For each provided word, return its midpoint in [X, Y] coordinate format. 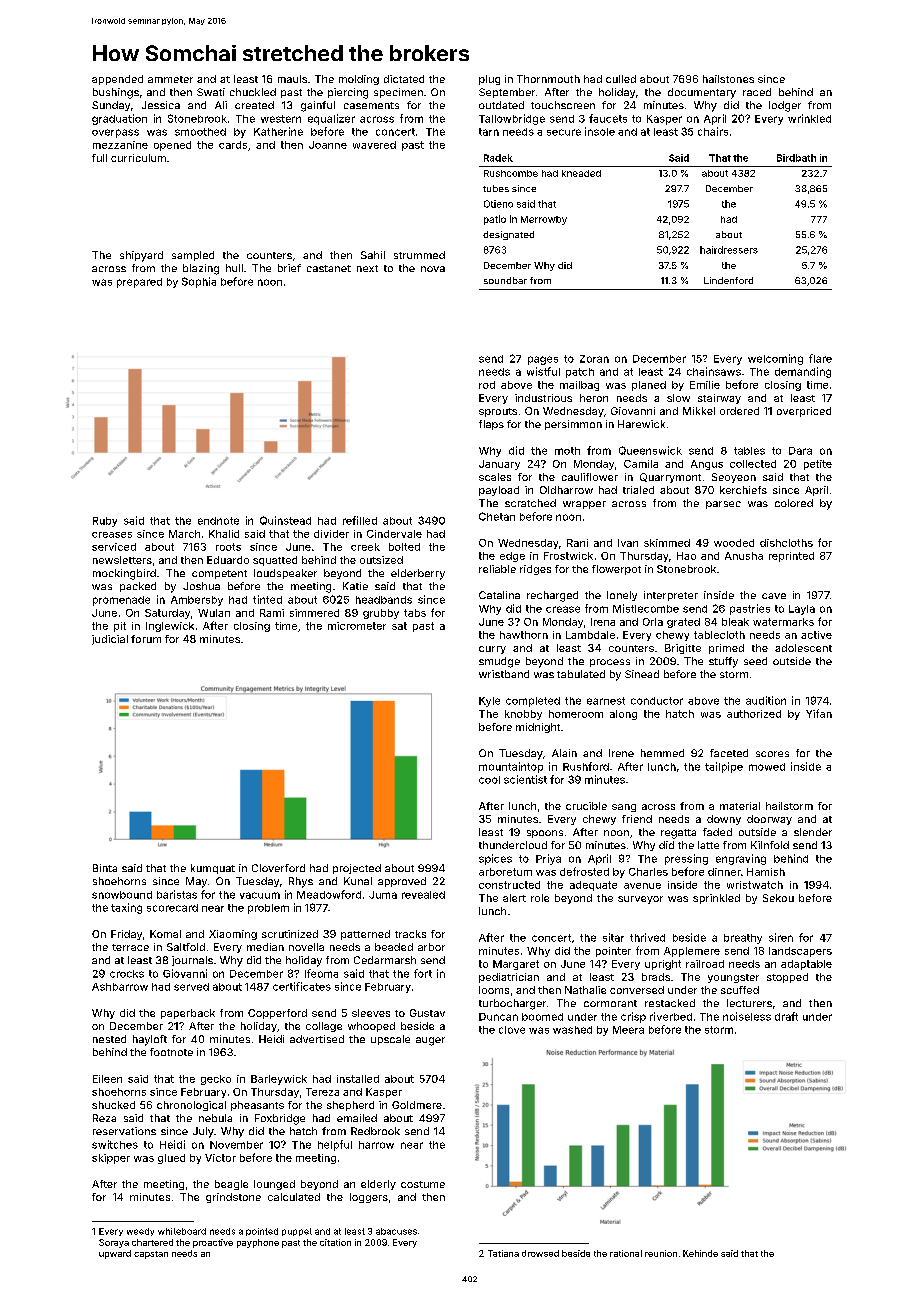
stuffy [723, 662]
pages [543, 360]
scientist [525, 779]
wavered [374, 145]
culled [621, 79]
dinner [724, 872]
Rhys [301, 882]
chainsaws [714, 371]
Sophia [199, 282]
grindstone [233, 1198]
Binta [105, 868]
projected [357, 869]
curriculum [138, 158]
